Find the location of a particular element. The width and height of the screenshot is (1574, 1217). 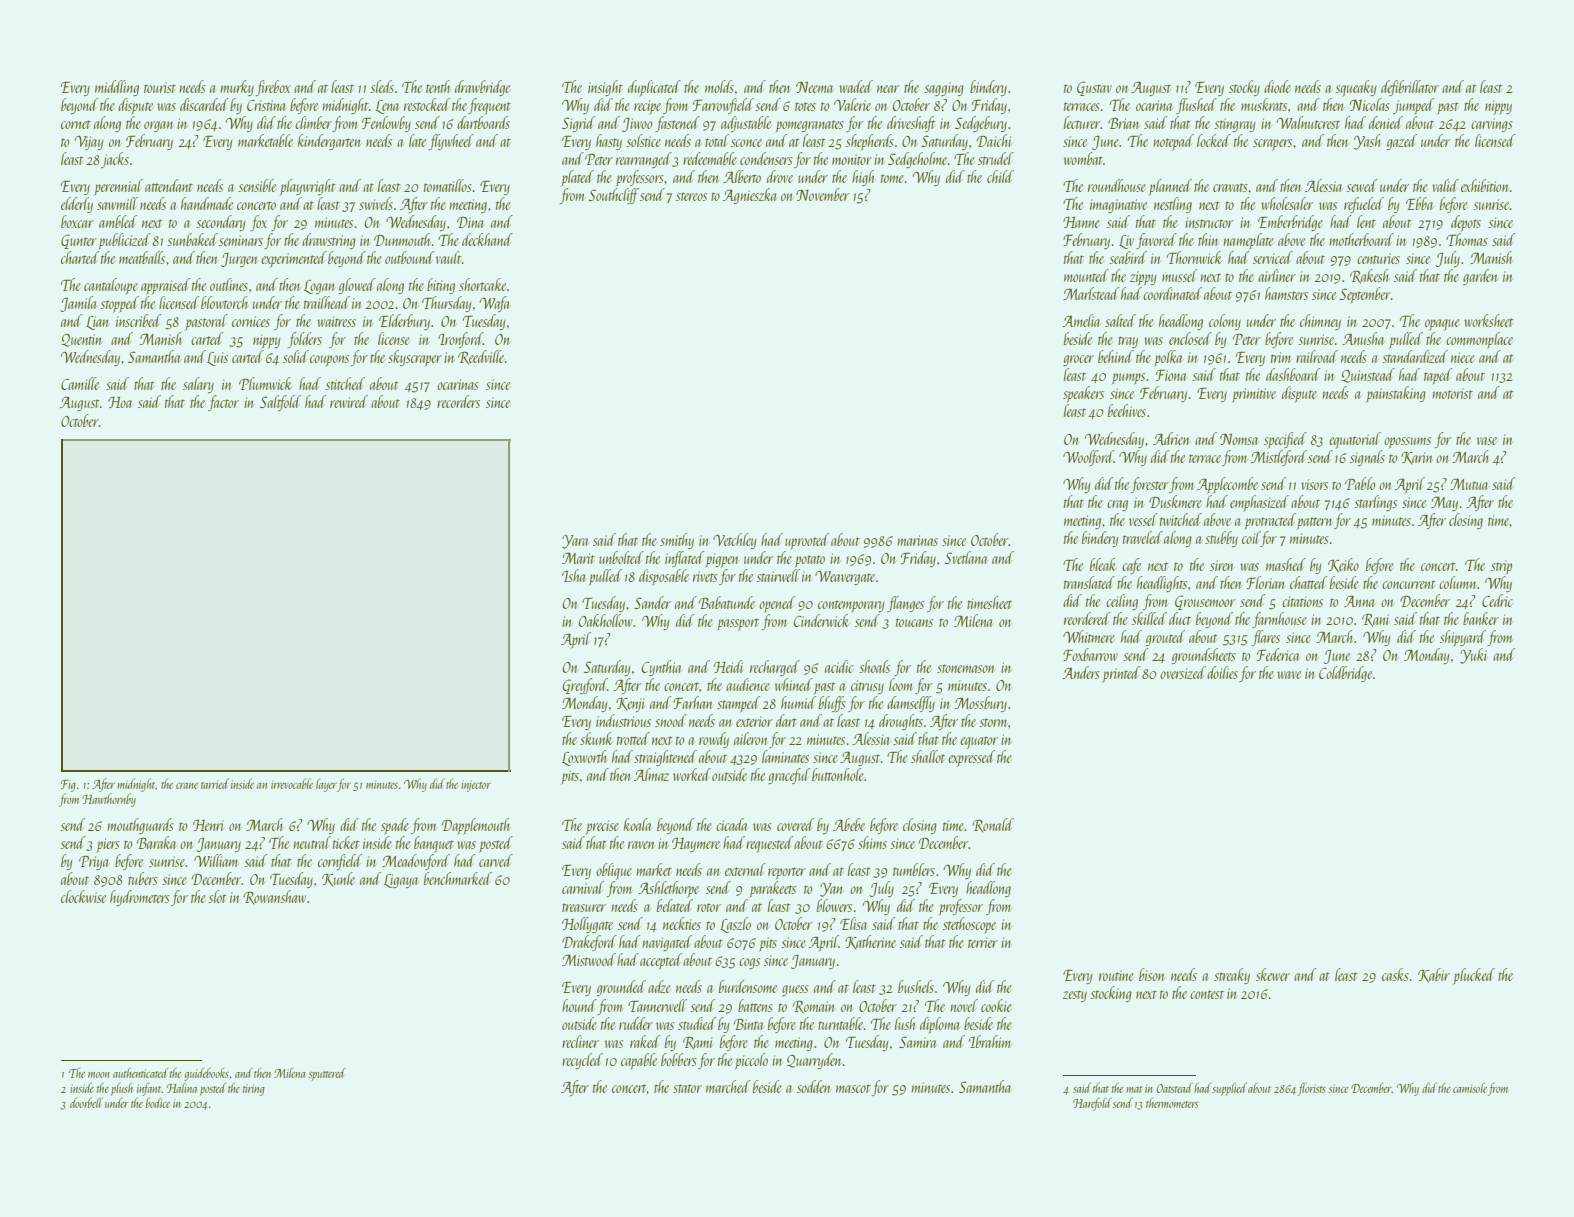

Kabir is located at coordinates (1434, 975).
